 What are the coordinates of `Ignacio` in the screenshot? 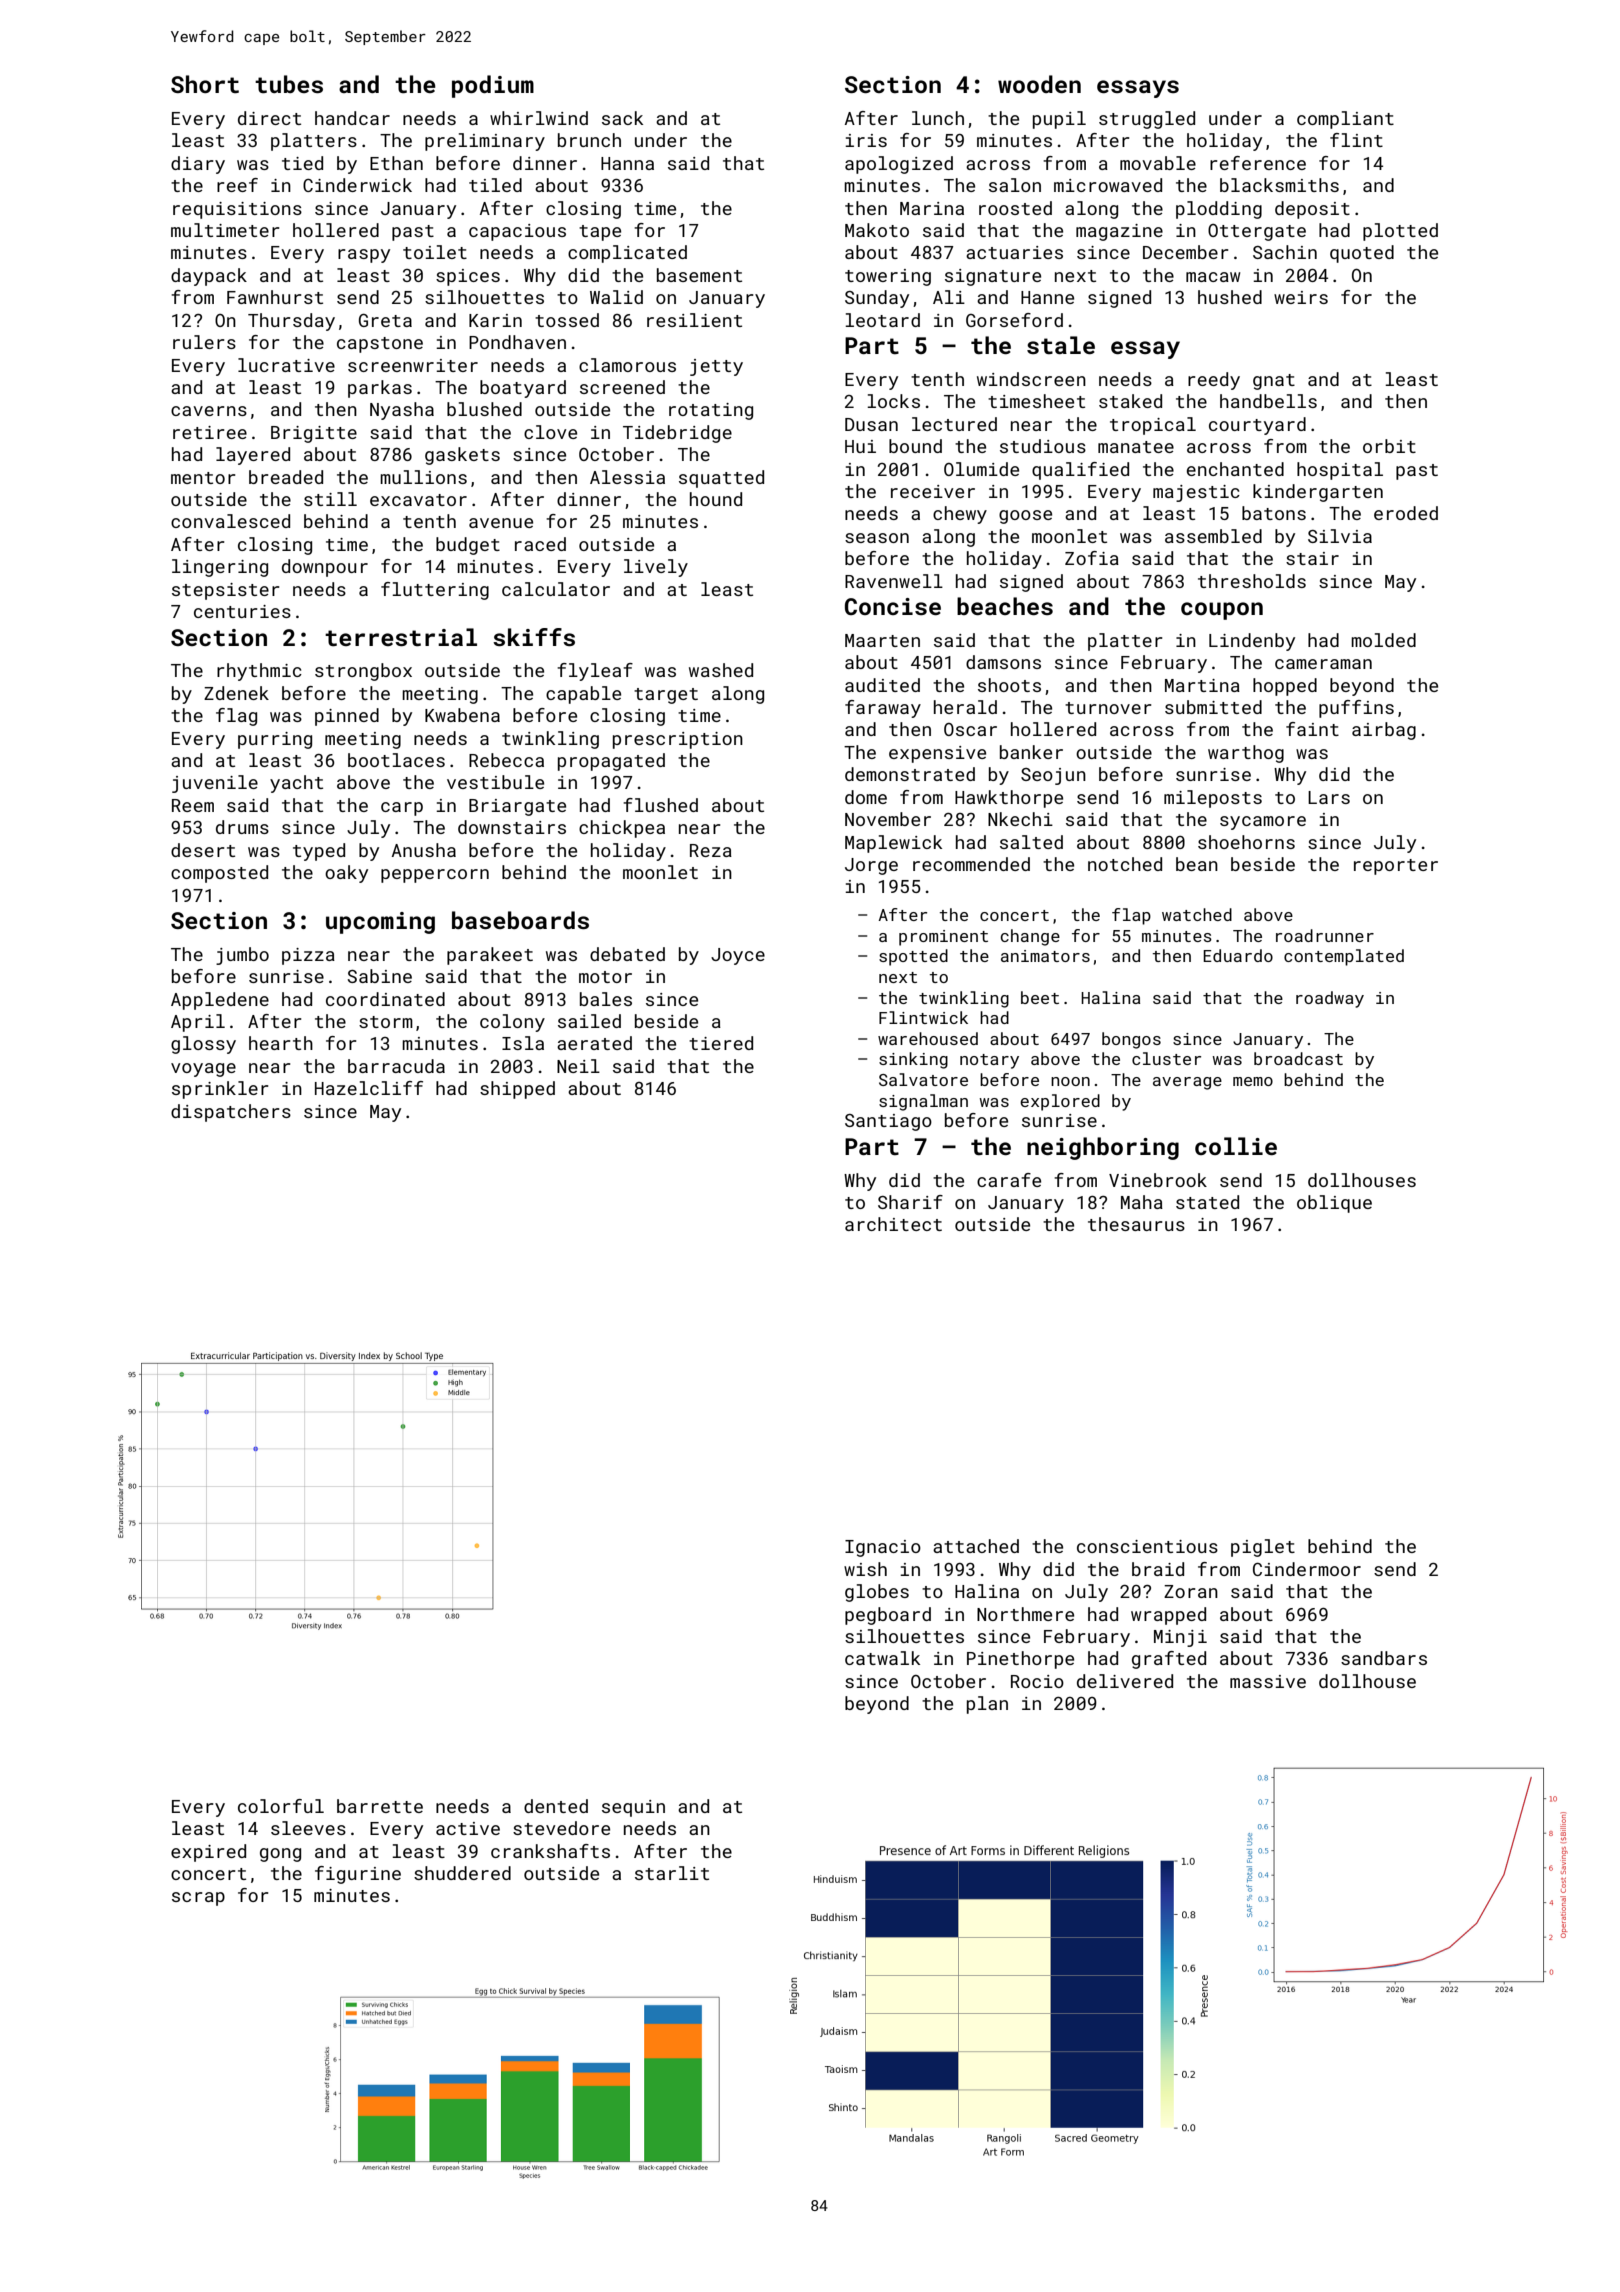 It's located at (883, 1548).
